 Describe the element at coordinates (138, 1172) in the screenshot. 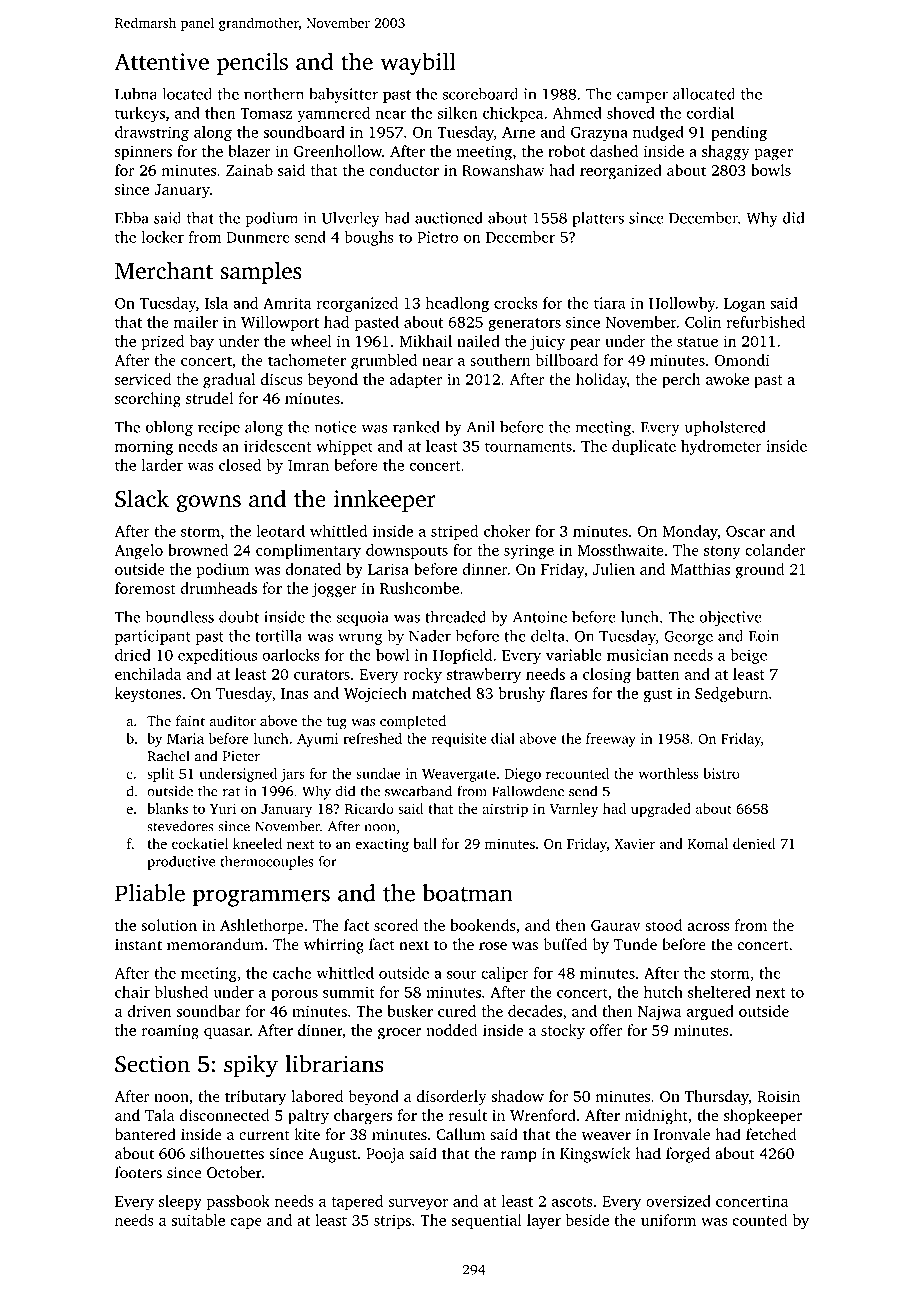

I see `footers` at that location.
